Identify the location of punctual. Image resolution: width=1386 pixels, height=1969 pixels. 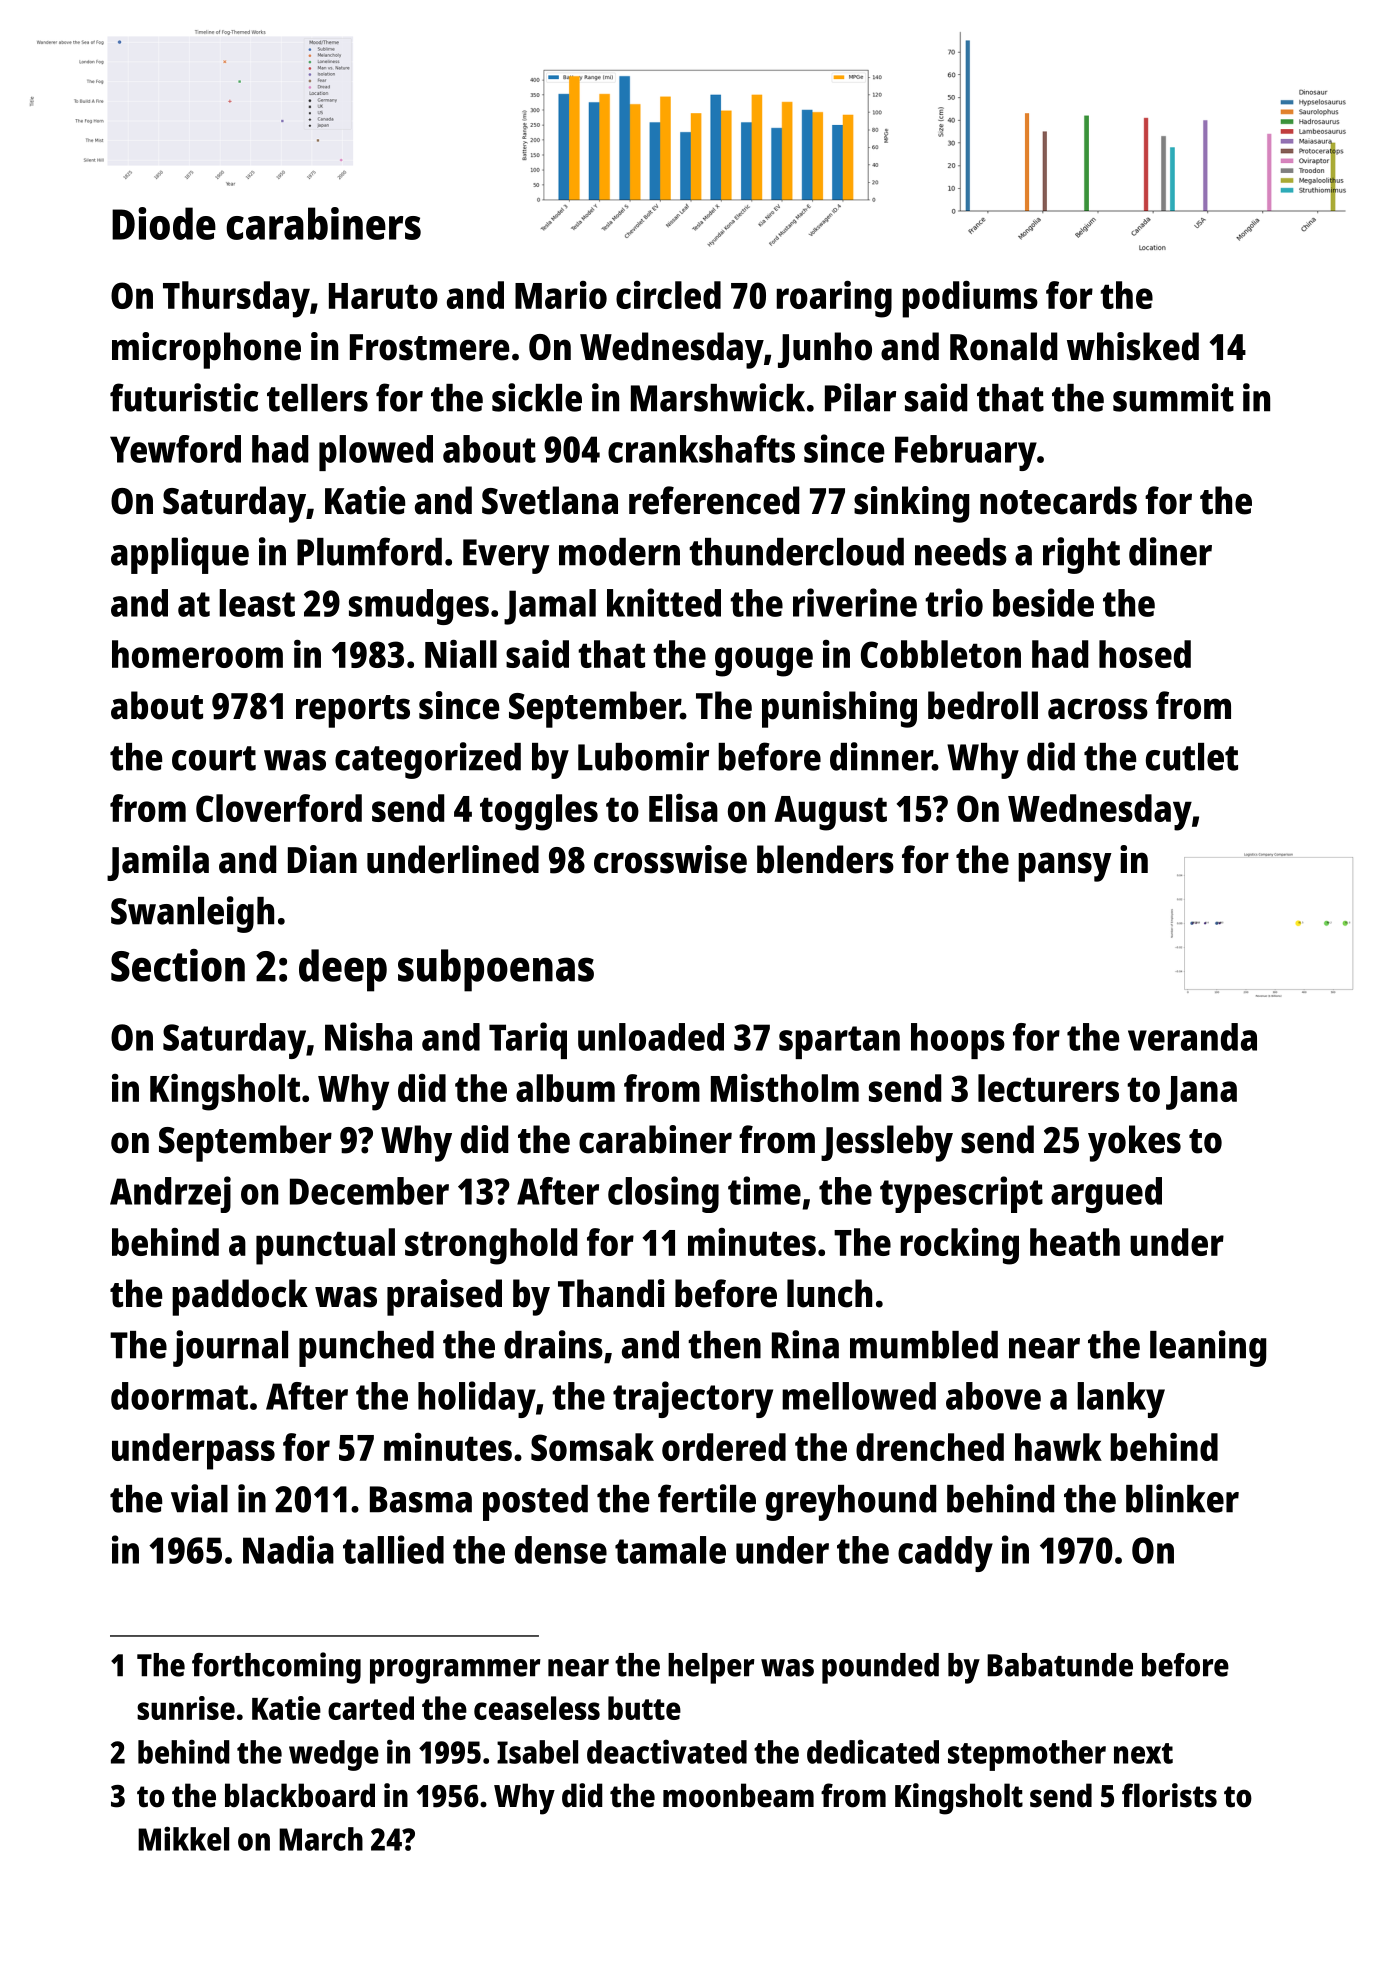
(325, 1246).
